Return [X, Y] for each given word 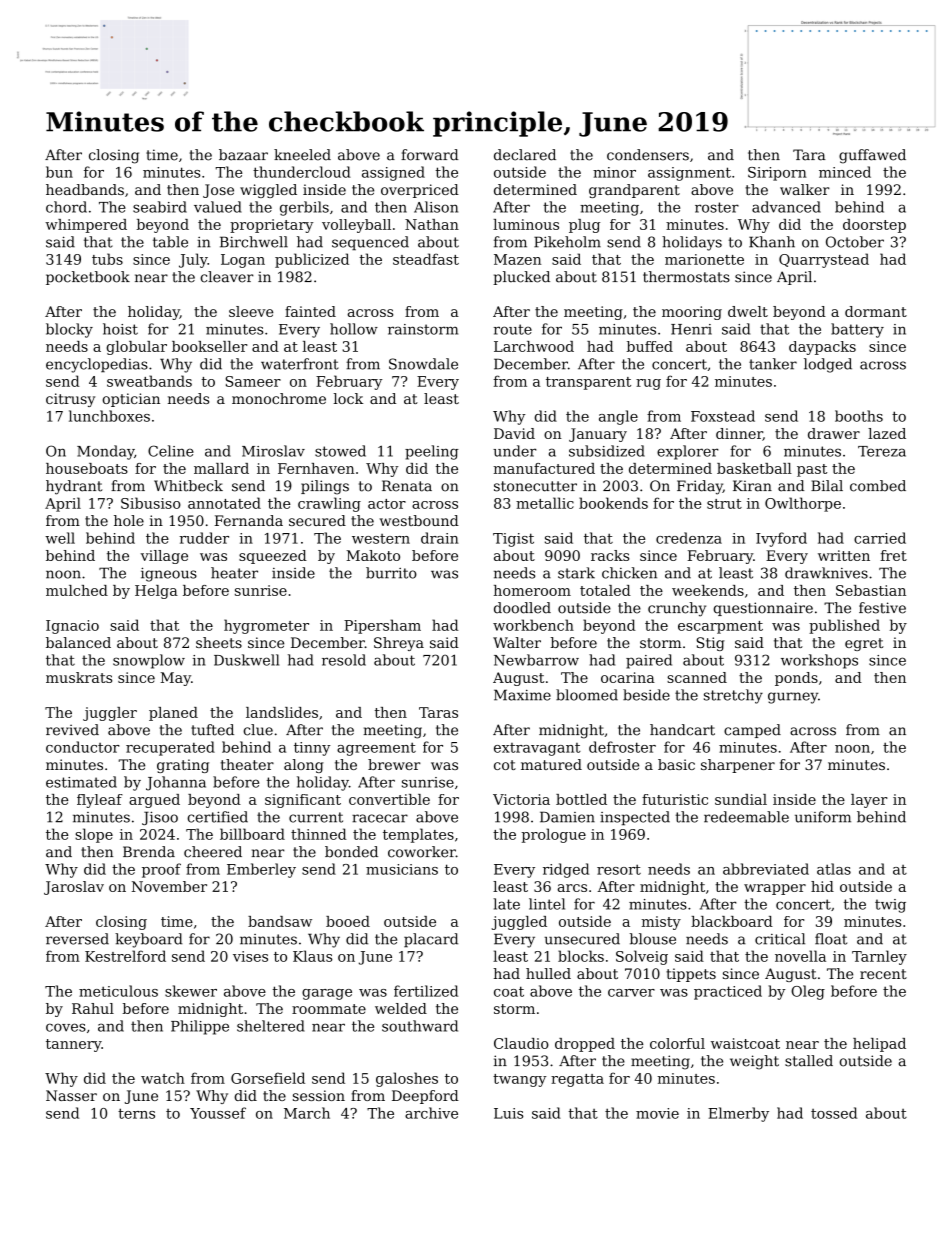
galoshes [407, 1079]
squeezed [273, 557]
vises [250, 956]
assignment [689, 174]
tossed [834, 1113]
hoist [120, 329]
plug [584, 226]
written [844, 555]
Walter [517, 642]
